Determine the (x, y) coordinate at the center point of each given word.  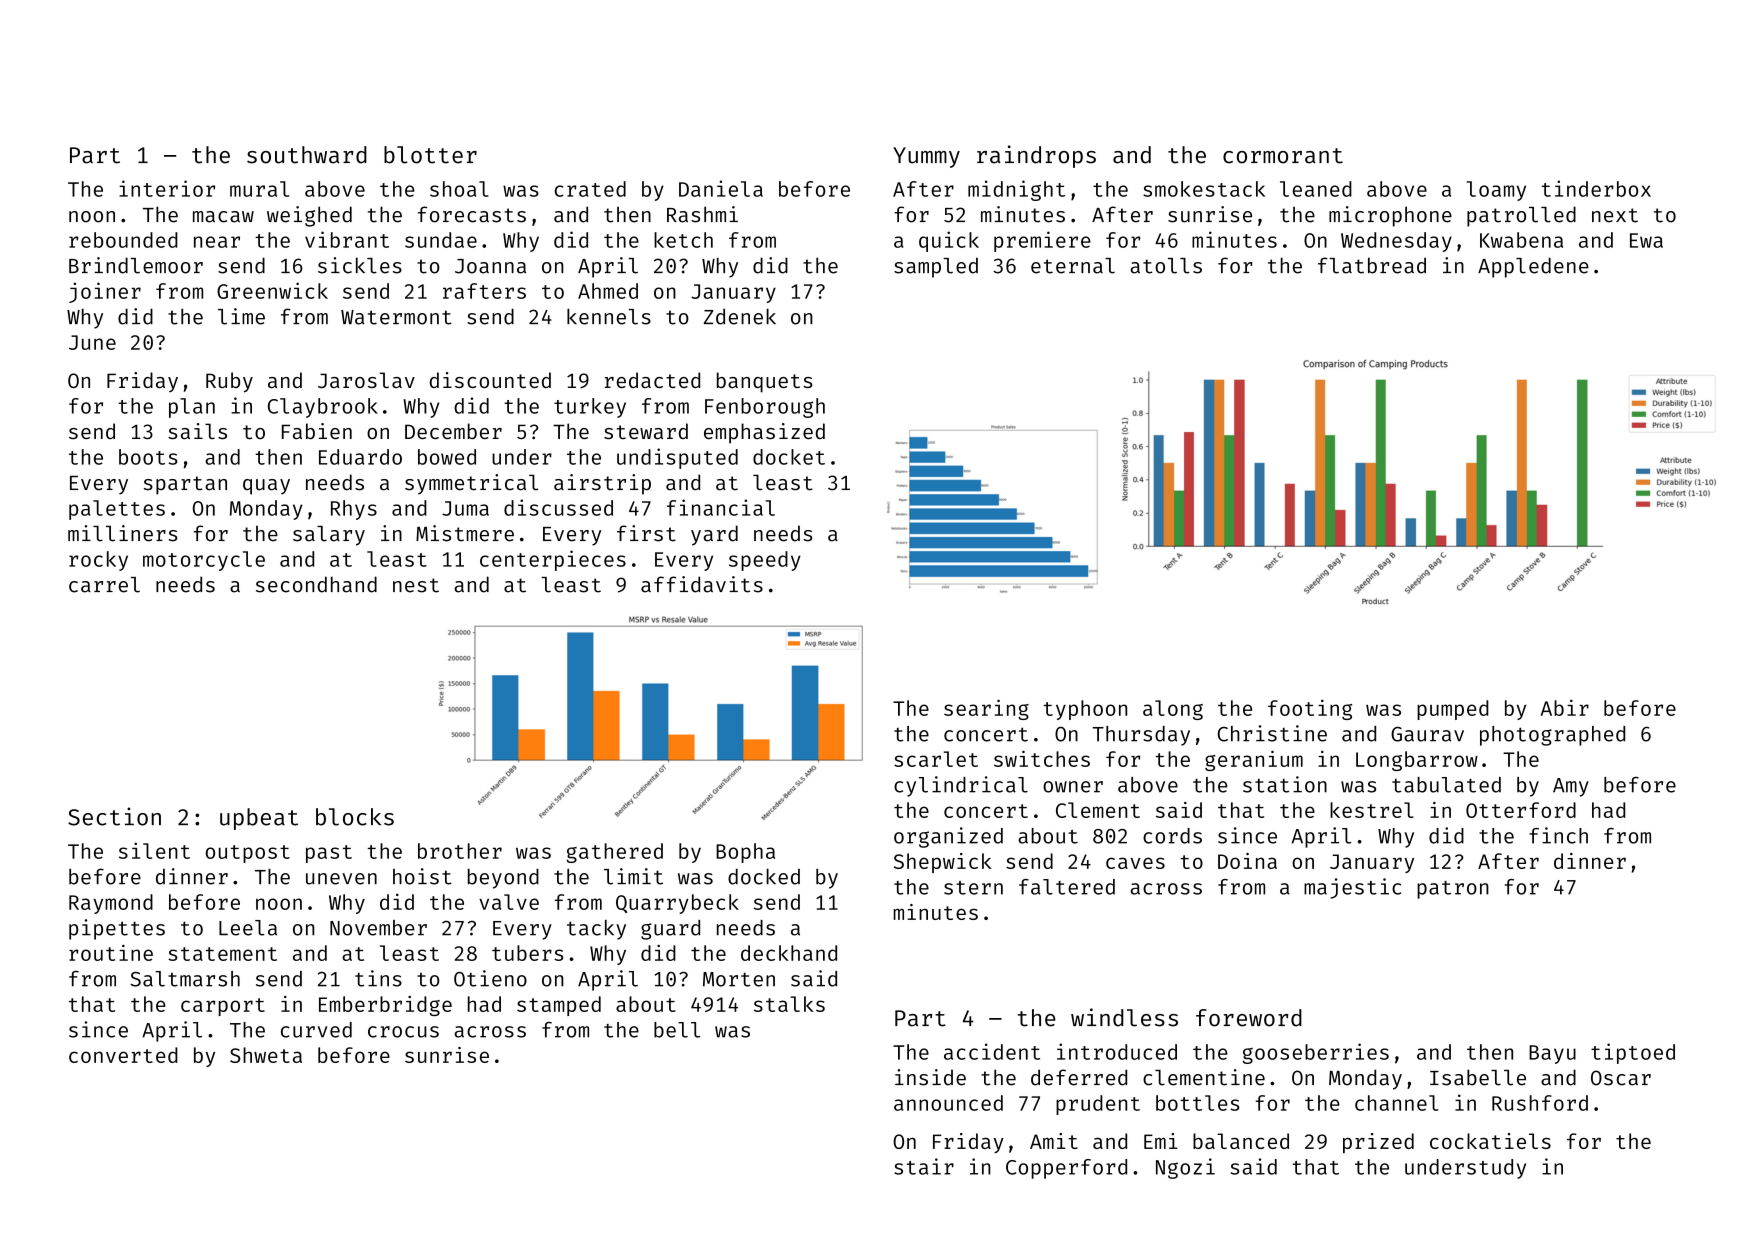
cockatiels (1490, 1141)
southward (307, 155)
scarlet (936, 759)
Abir (1565, 707)
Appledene (1533, 267)
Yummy (926, 157)
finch (1558, 835)
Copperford (1066, 1169)
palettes (117, 510)
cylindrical (961, 786)
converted (123, 1055)
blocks (355, 817)
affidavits (702, 584)
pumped (1453, 710)
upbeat (259, 819)
